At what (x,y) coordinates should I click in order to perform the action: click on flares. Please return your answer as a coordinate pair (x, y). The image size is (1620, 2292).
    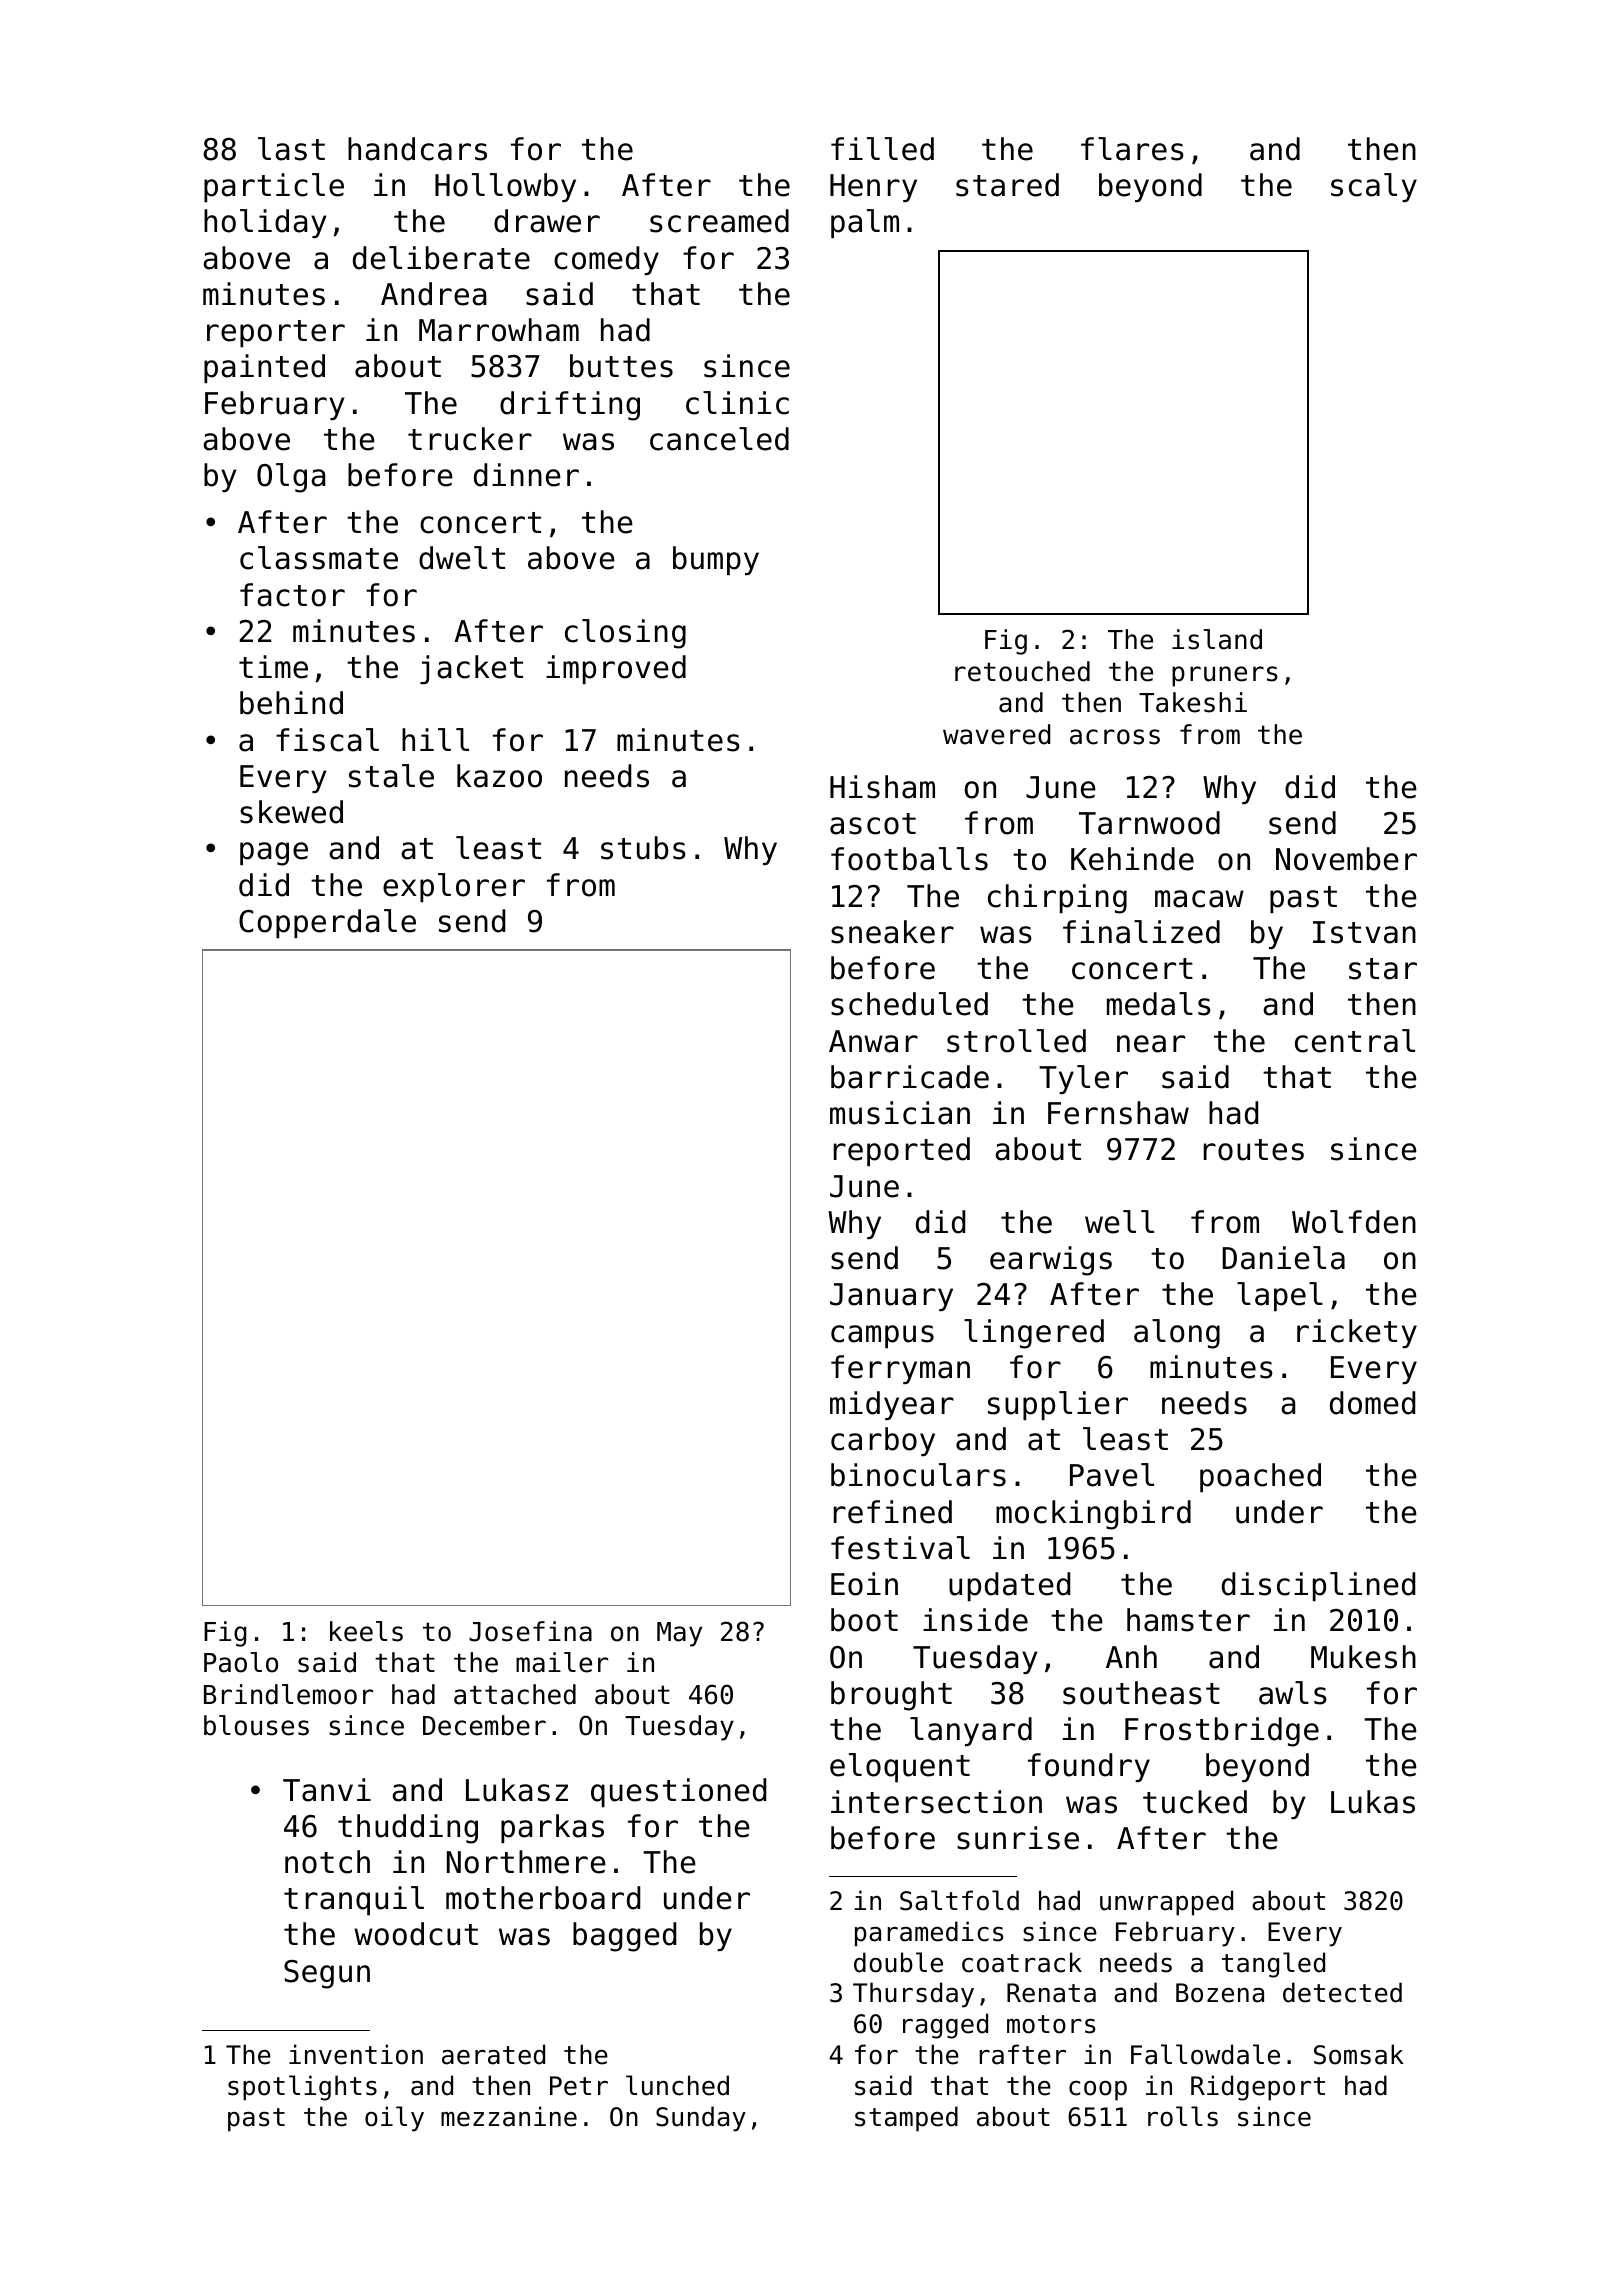
    Looking at the image, I should click on (1132, 149).
